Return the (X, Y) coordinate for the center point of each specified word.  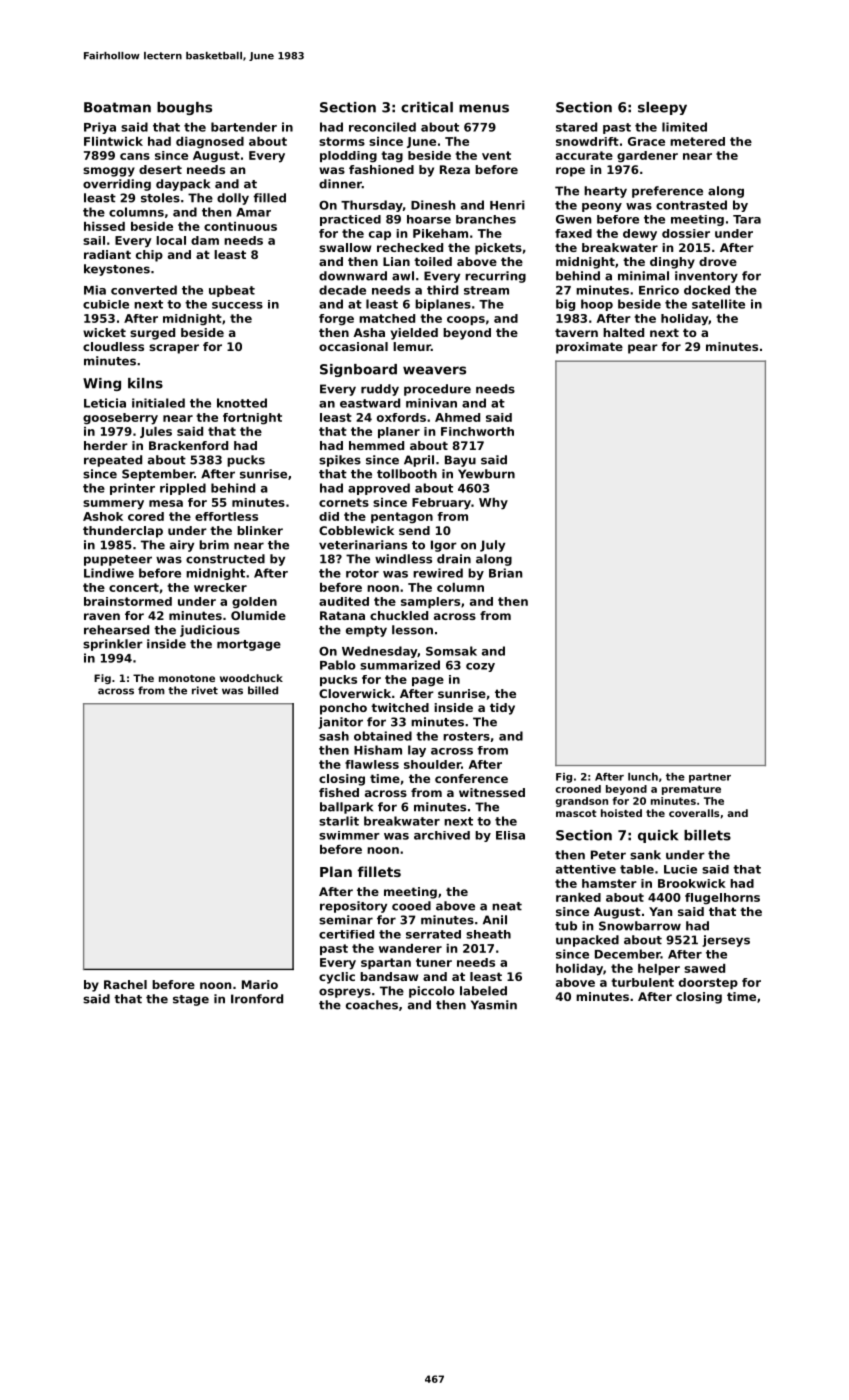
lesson (412, 630)
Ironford (257, 999)
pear (643, 349)
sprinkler (113, 645)
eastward (370, 403)
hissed (104, 226)
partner (710, 778)
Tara (747, 219)
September (158, 475)
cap (380, 235)
